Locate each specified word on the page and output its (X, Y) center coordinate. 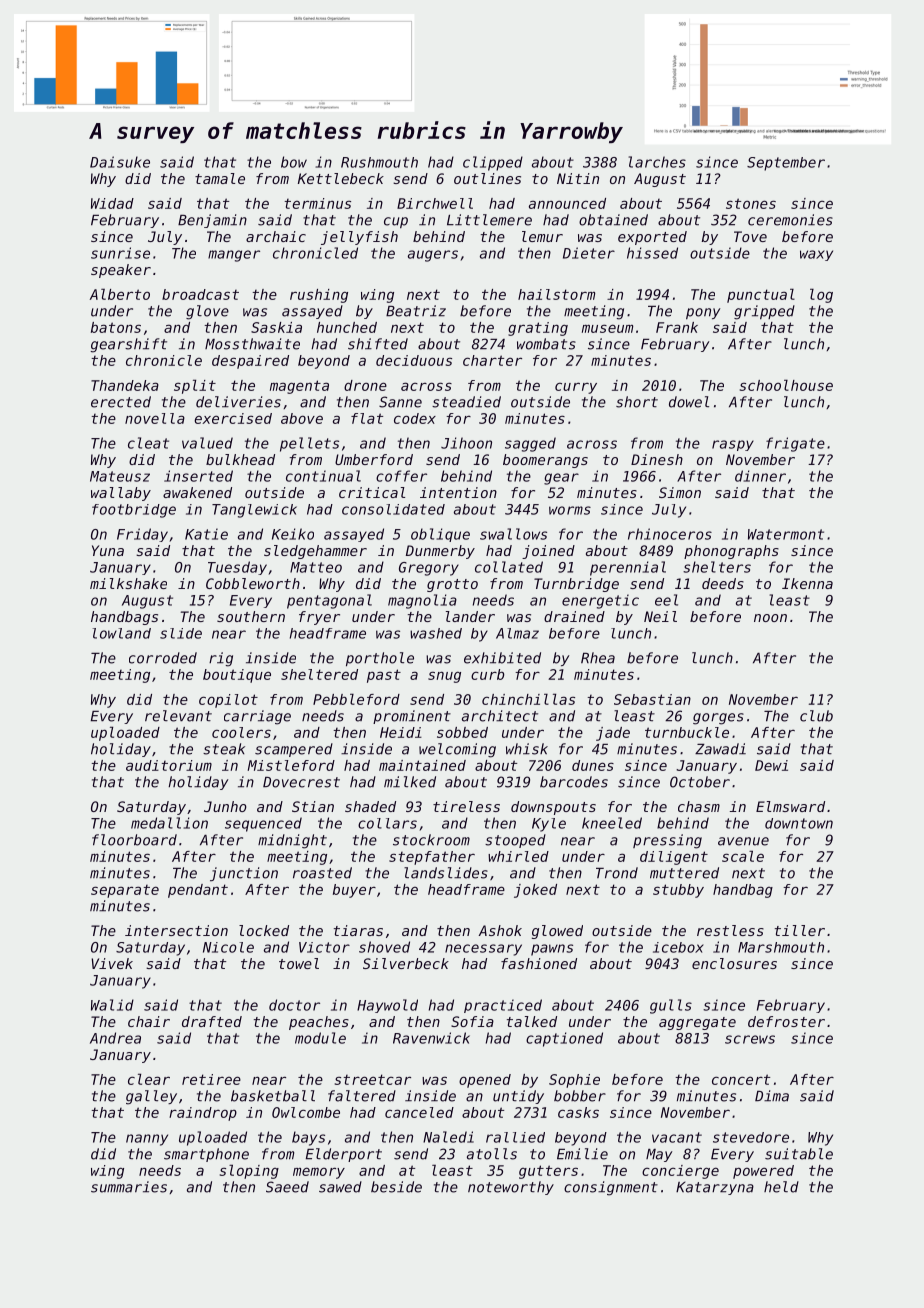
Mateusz (120, 476)
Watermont (786, 534)
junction (244, 874)
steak (224, 749)
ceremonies (790, 220)
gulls (671, 1006)
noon (770, 618)
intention (458, 492)
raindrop (203, 1114)
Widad (112, 203)
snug (444, 677)
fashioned (539, 963)
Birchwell (435, 203)
